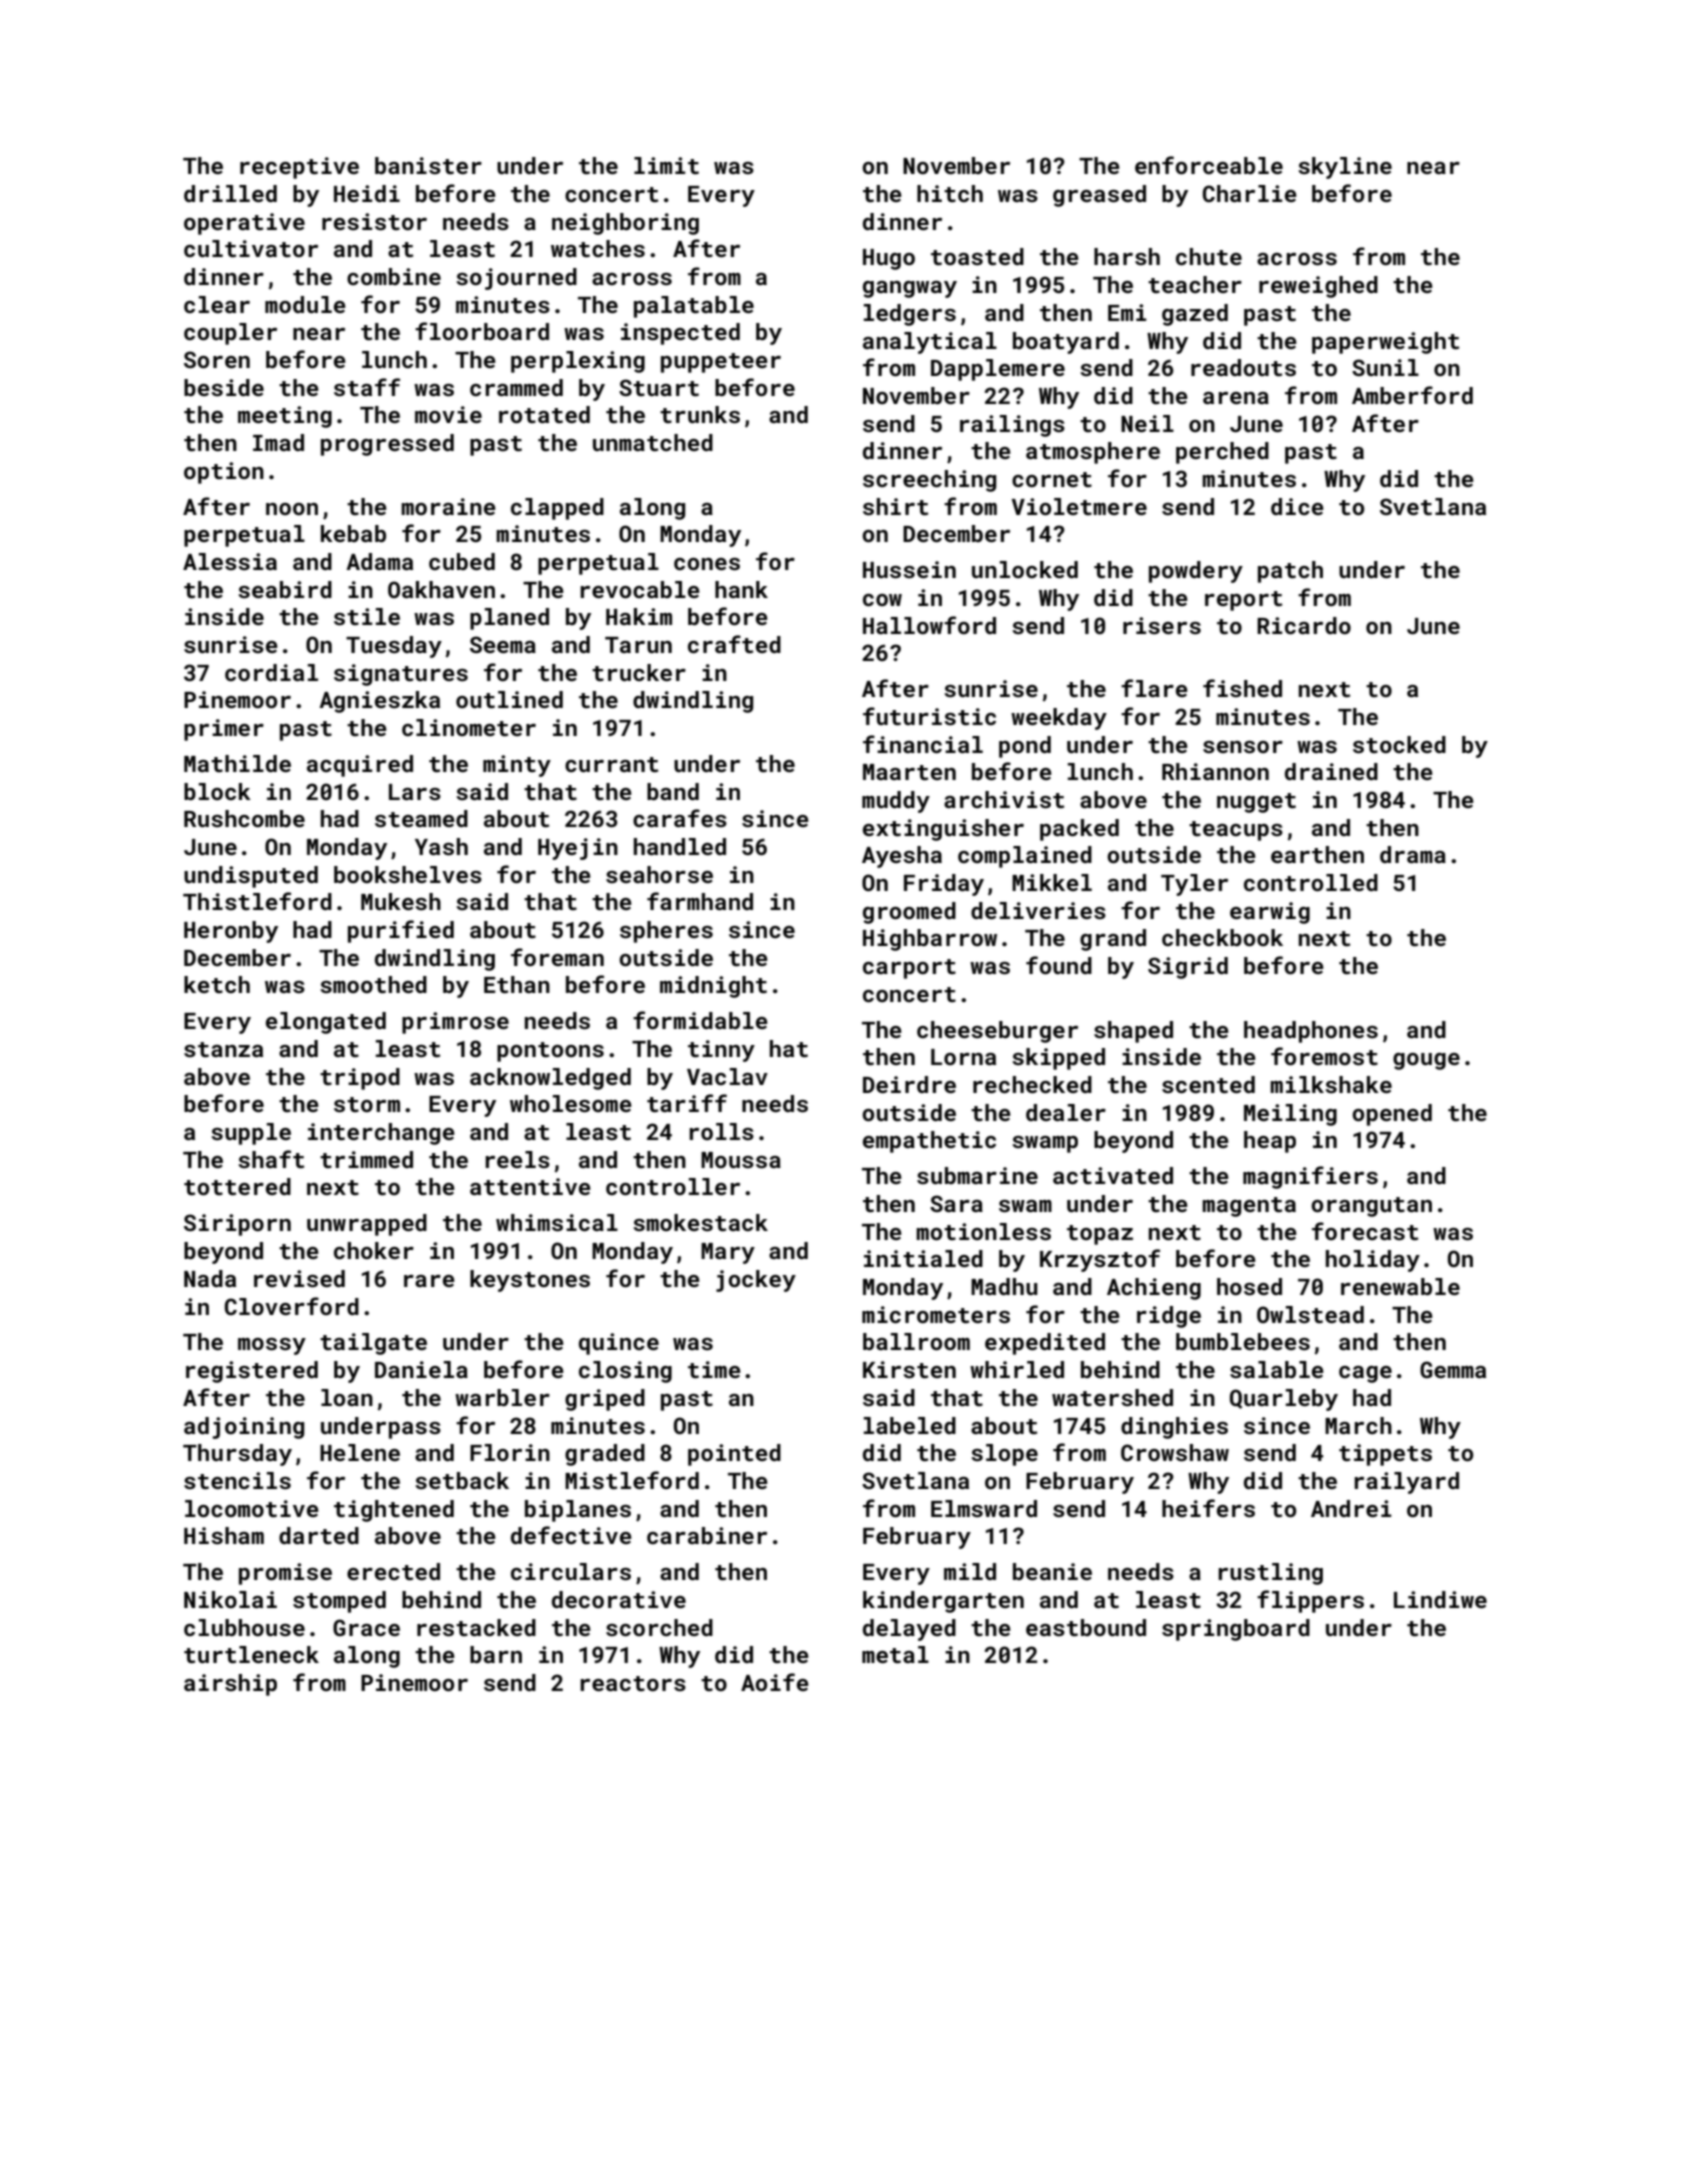 The image size is (1683, 2178). I want to click on skyline, so click(1345, 168).
